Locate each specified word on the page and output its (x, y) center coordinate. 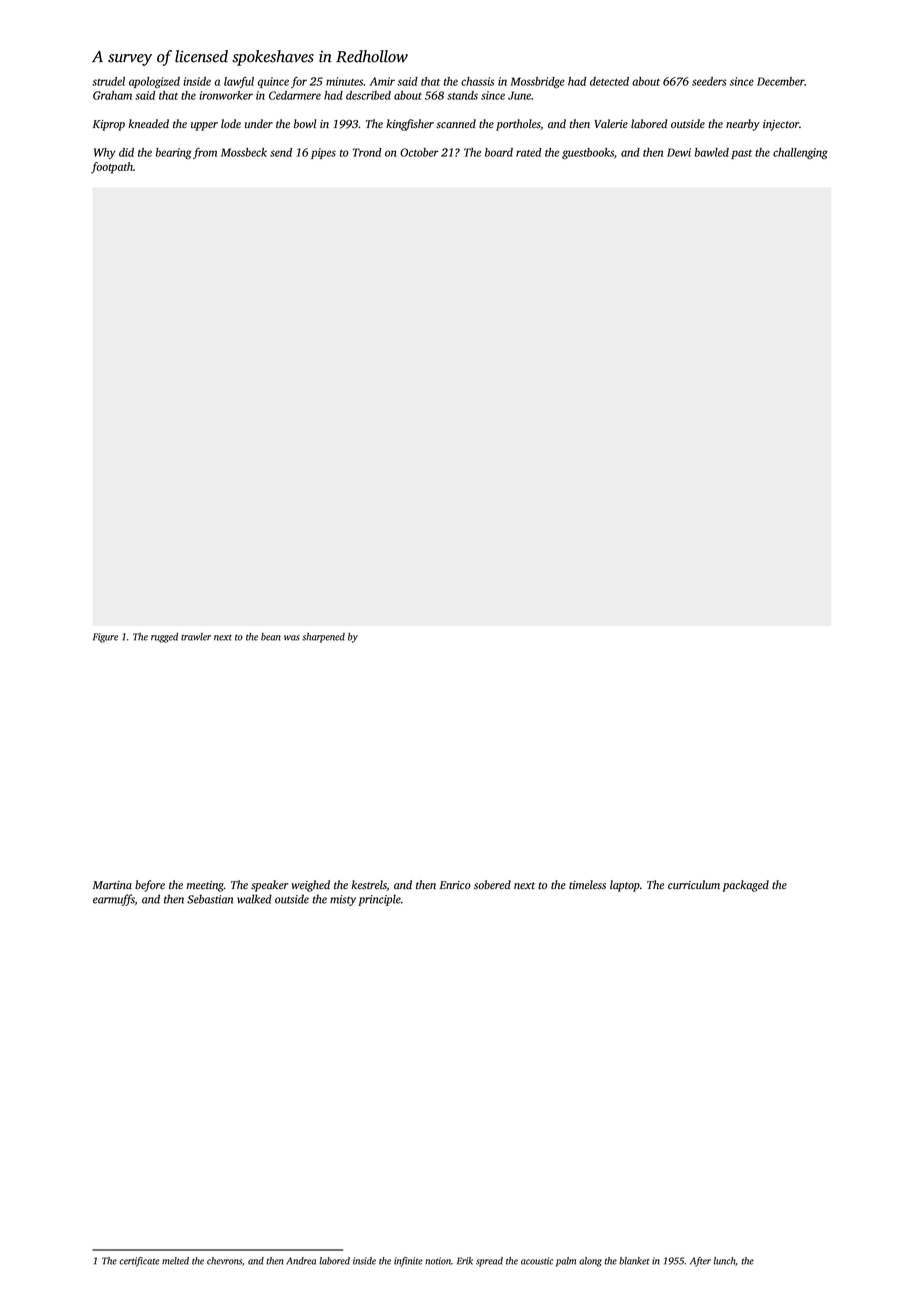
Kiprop (109, 125)
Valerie (611, 124)
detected (609, 81)
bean (271, 637)
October (419, 152)
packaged (745, 886)
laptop (625, 886)
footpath (112, 168)
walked (254, 899)
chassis (477, 81)
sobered (492, 885)
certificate (139, 1262)
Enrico (455, 885)
